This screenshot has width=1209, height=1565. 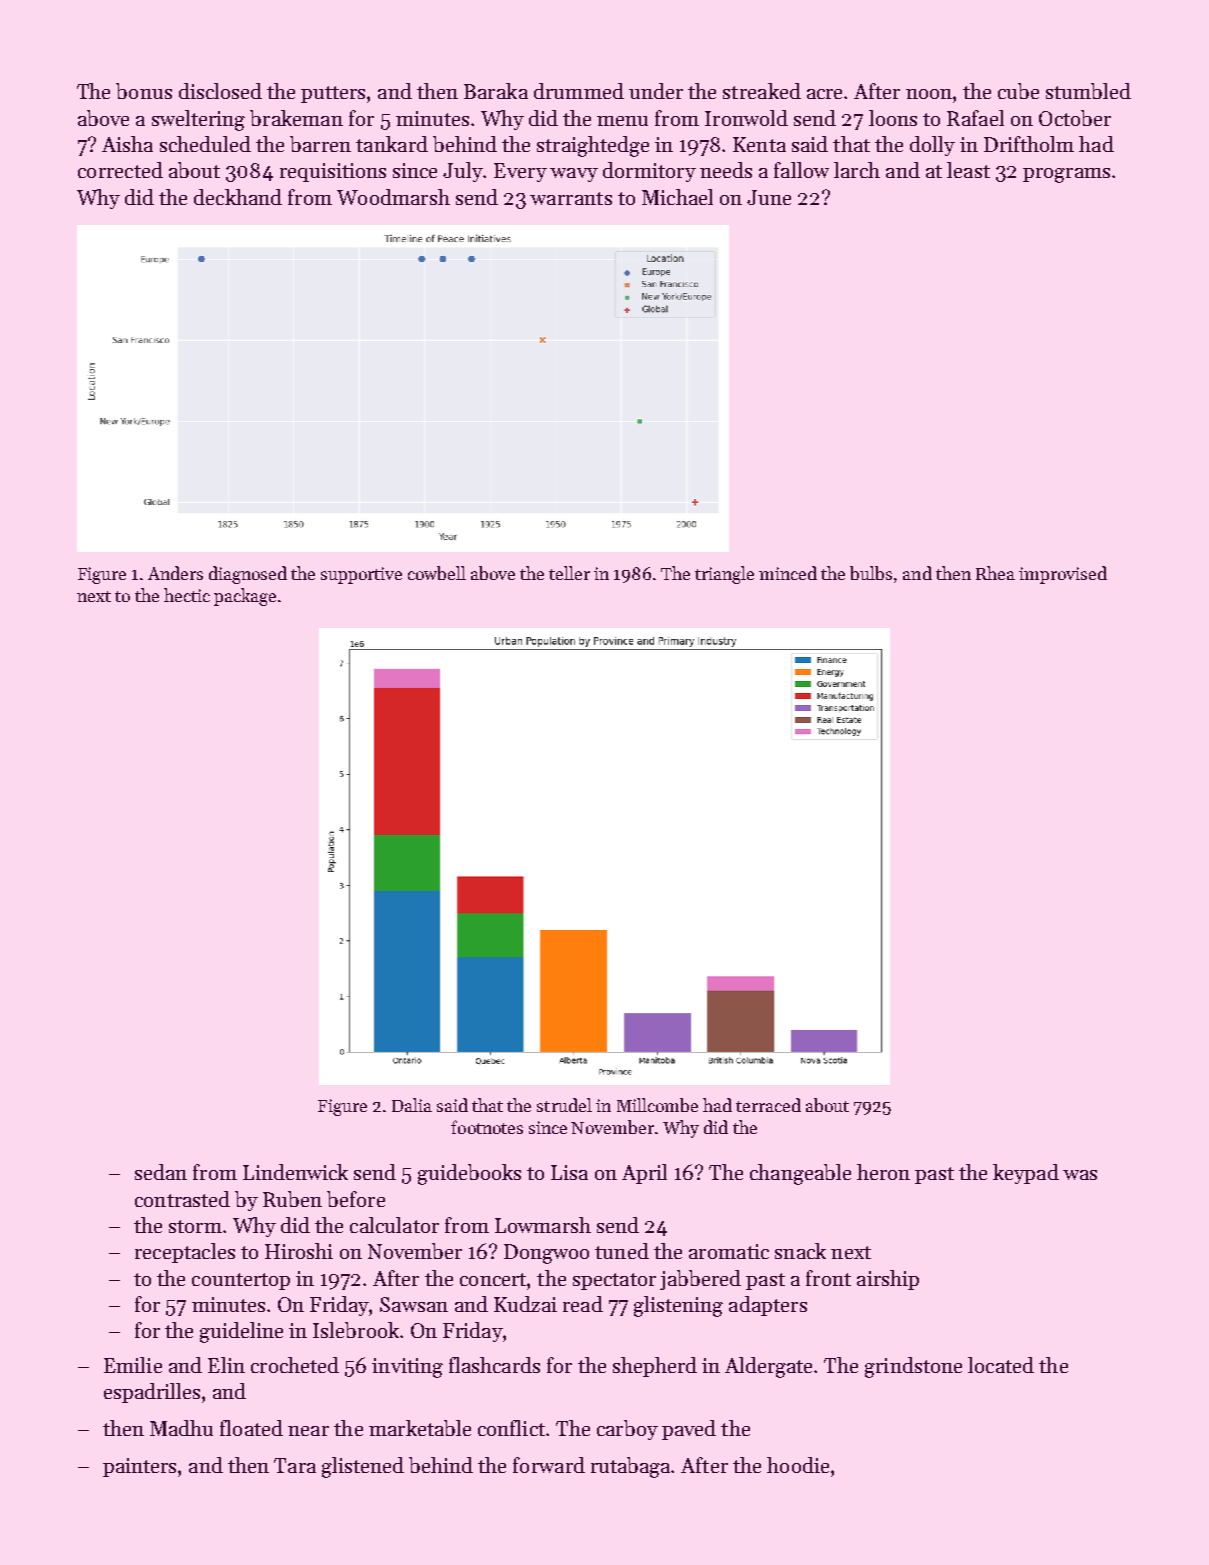 I want to click on improvised, so click(x=1063, y=575).
